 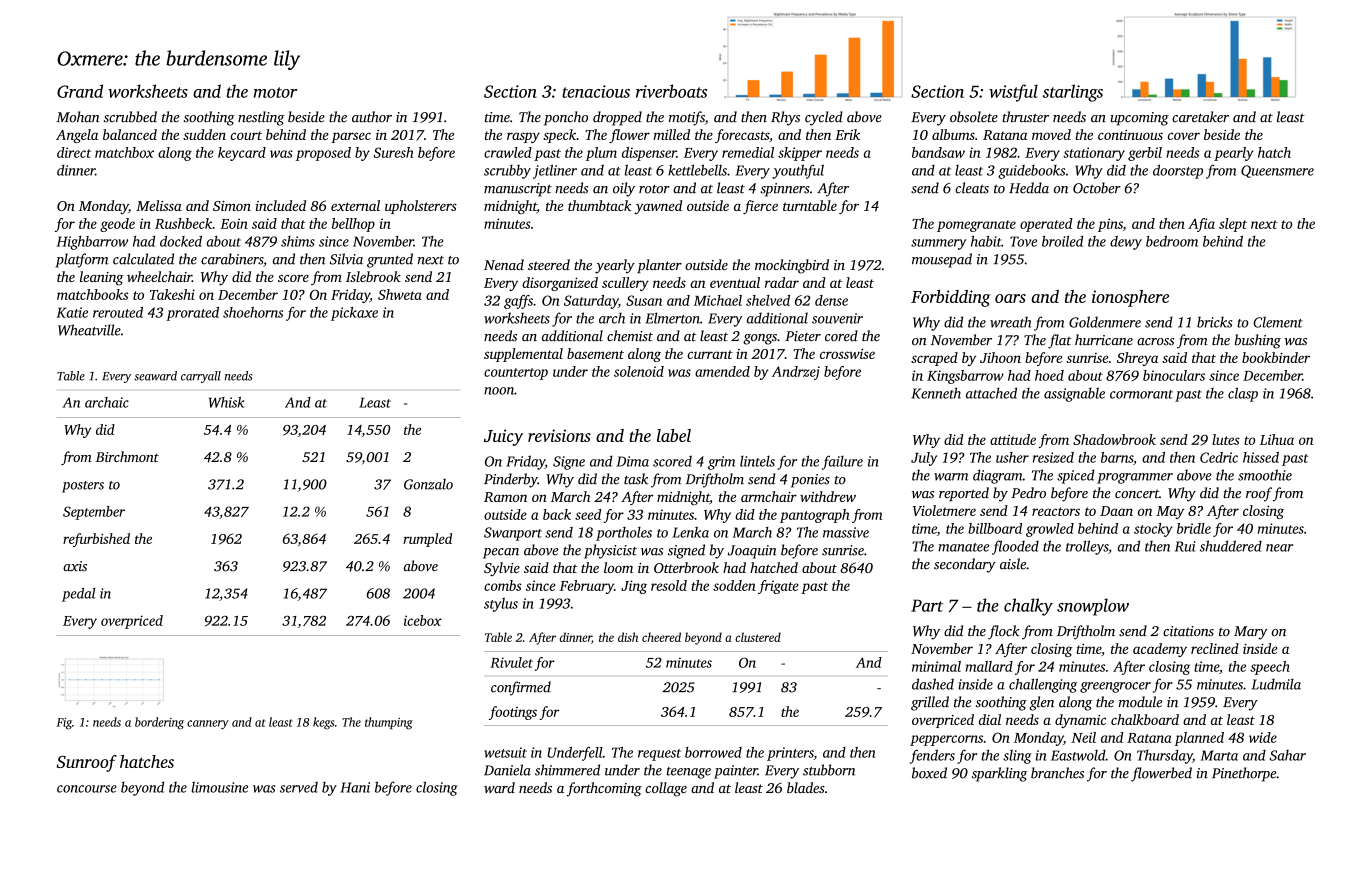 I want to click on Clement, so click(x=1278, y=322).
